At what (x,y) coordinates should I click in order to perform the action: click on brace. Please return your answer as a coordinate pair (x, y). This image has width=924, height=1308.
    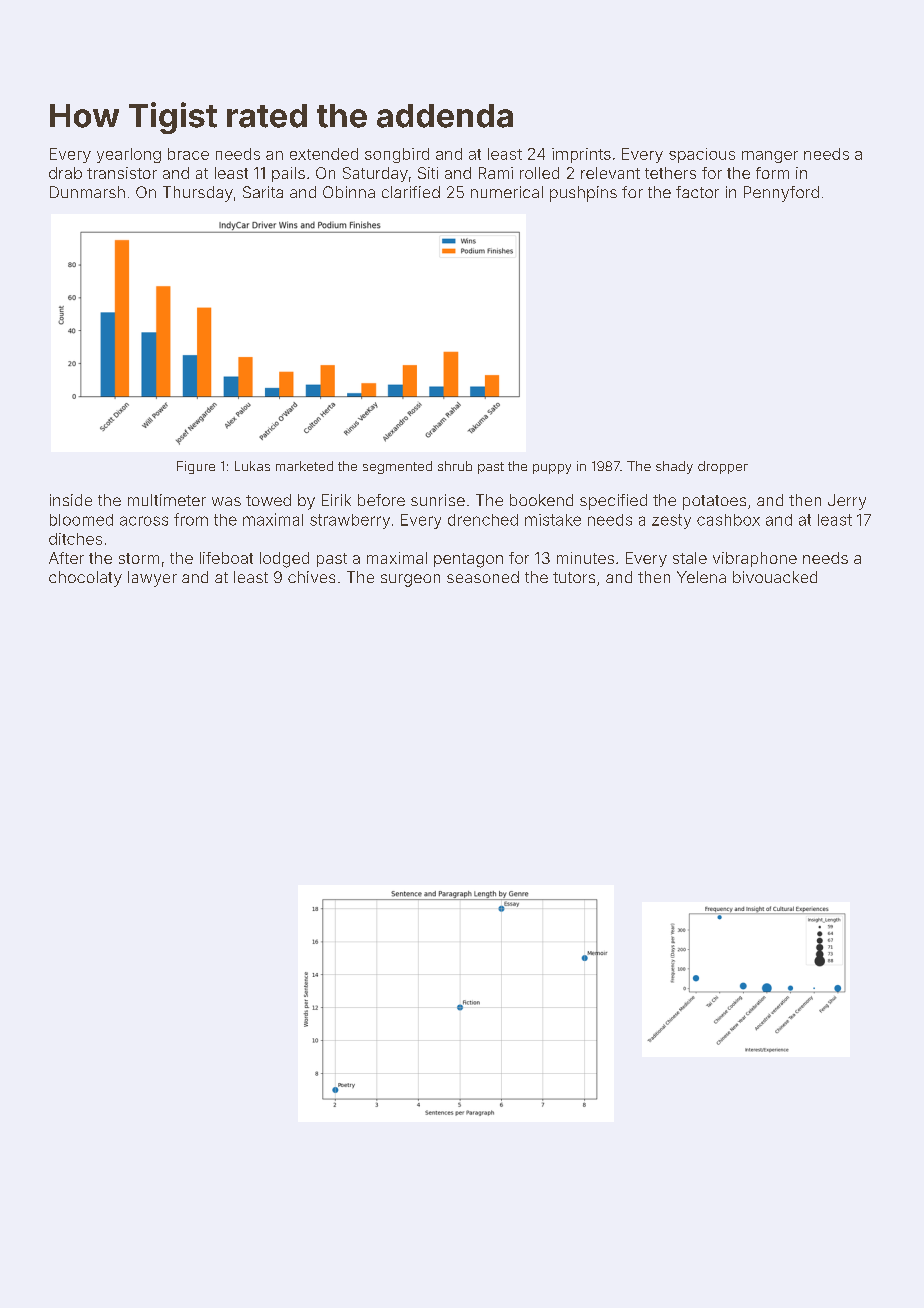
    Looking at the image, I should click on (188, 154).
